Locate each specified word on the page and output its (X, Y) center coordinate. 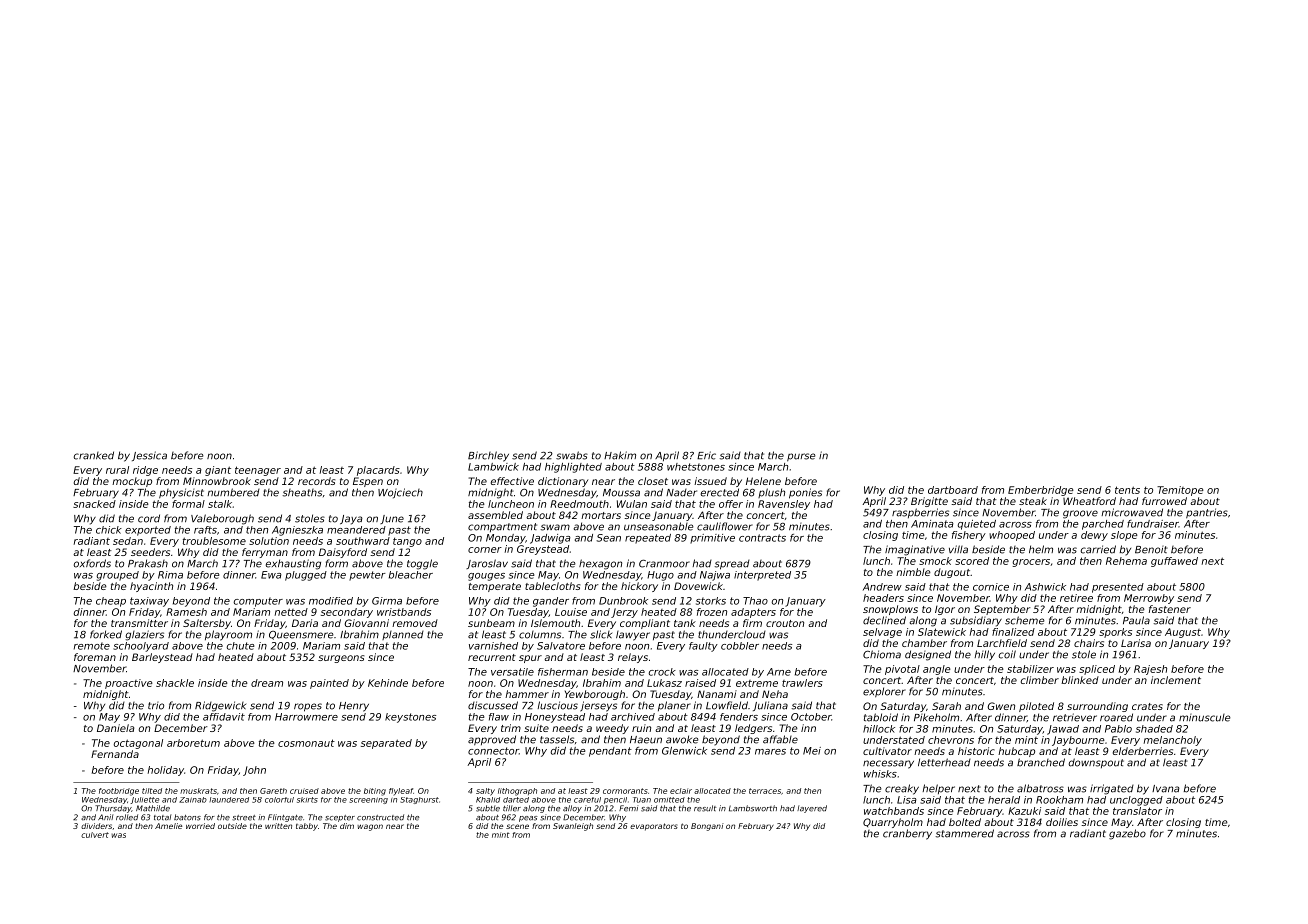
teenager (258, 471)
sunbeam (491, 623)
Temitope (1180, 491)
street (244, 818)
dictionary (563, 482)
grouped (117, 576)
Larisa (1136, 643)
